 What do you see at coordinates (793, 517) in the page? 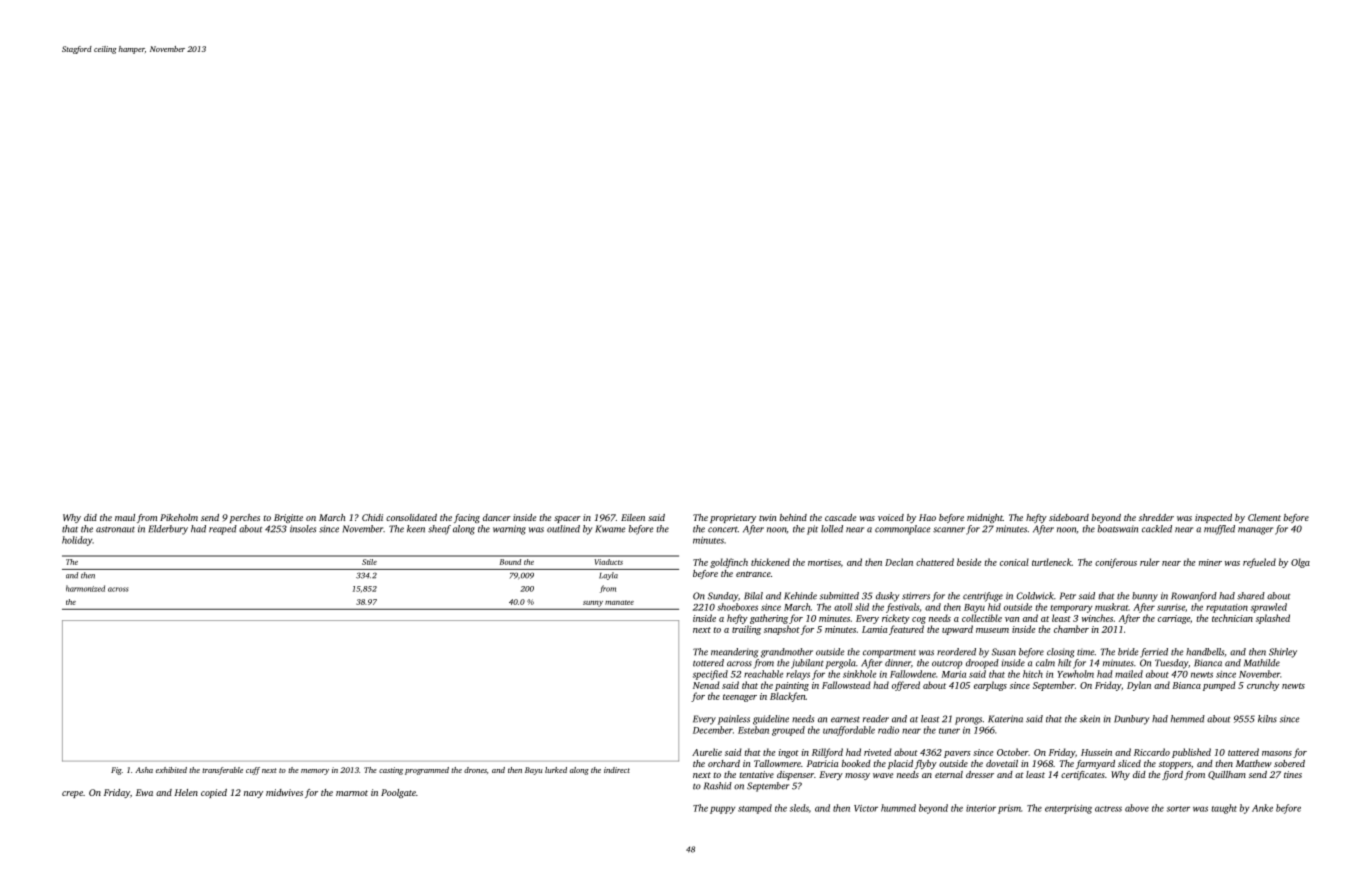
I see `behind` at bounding box center [793, 517].
